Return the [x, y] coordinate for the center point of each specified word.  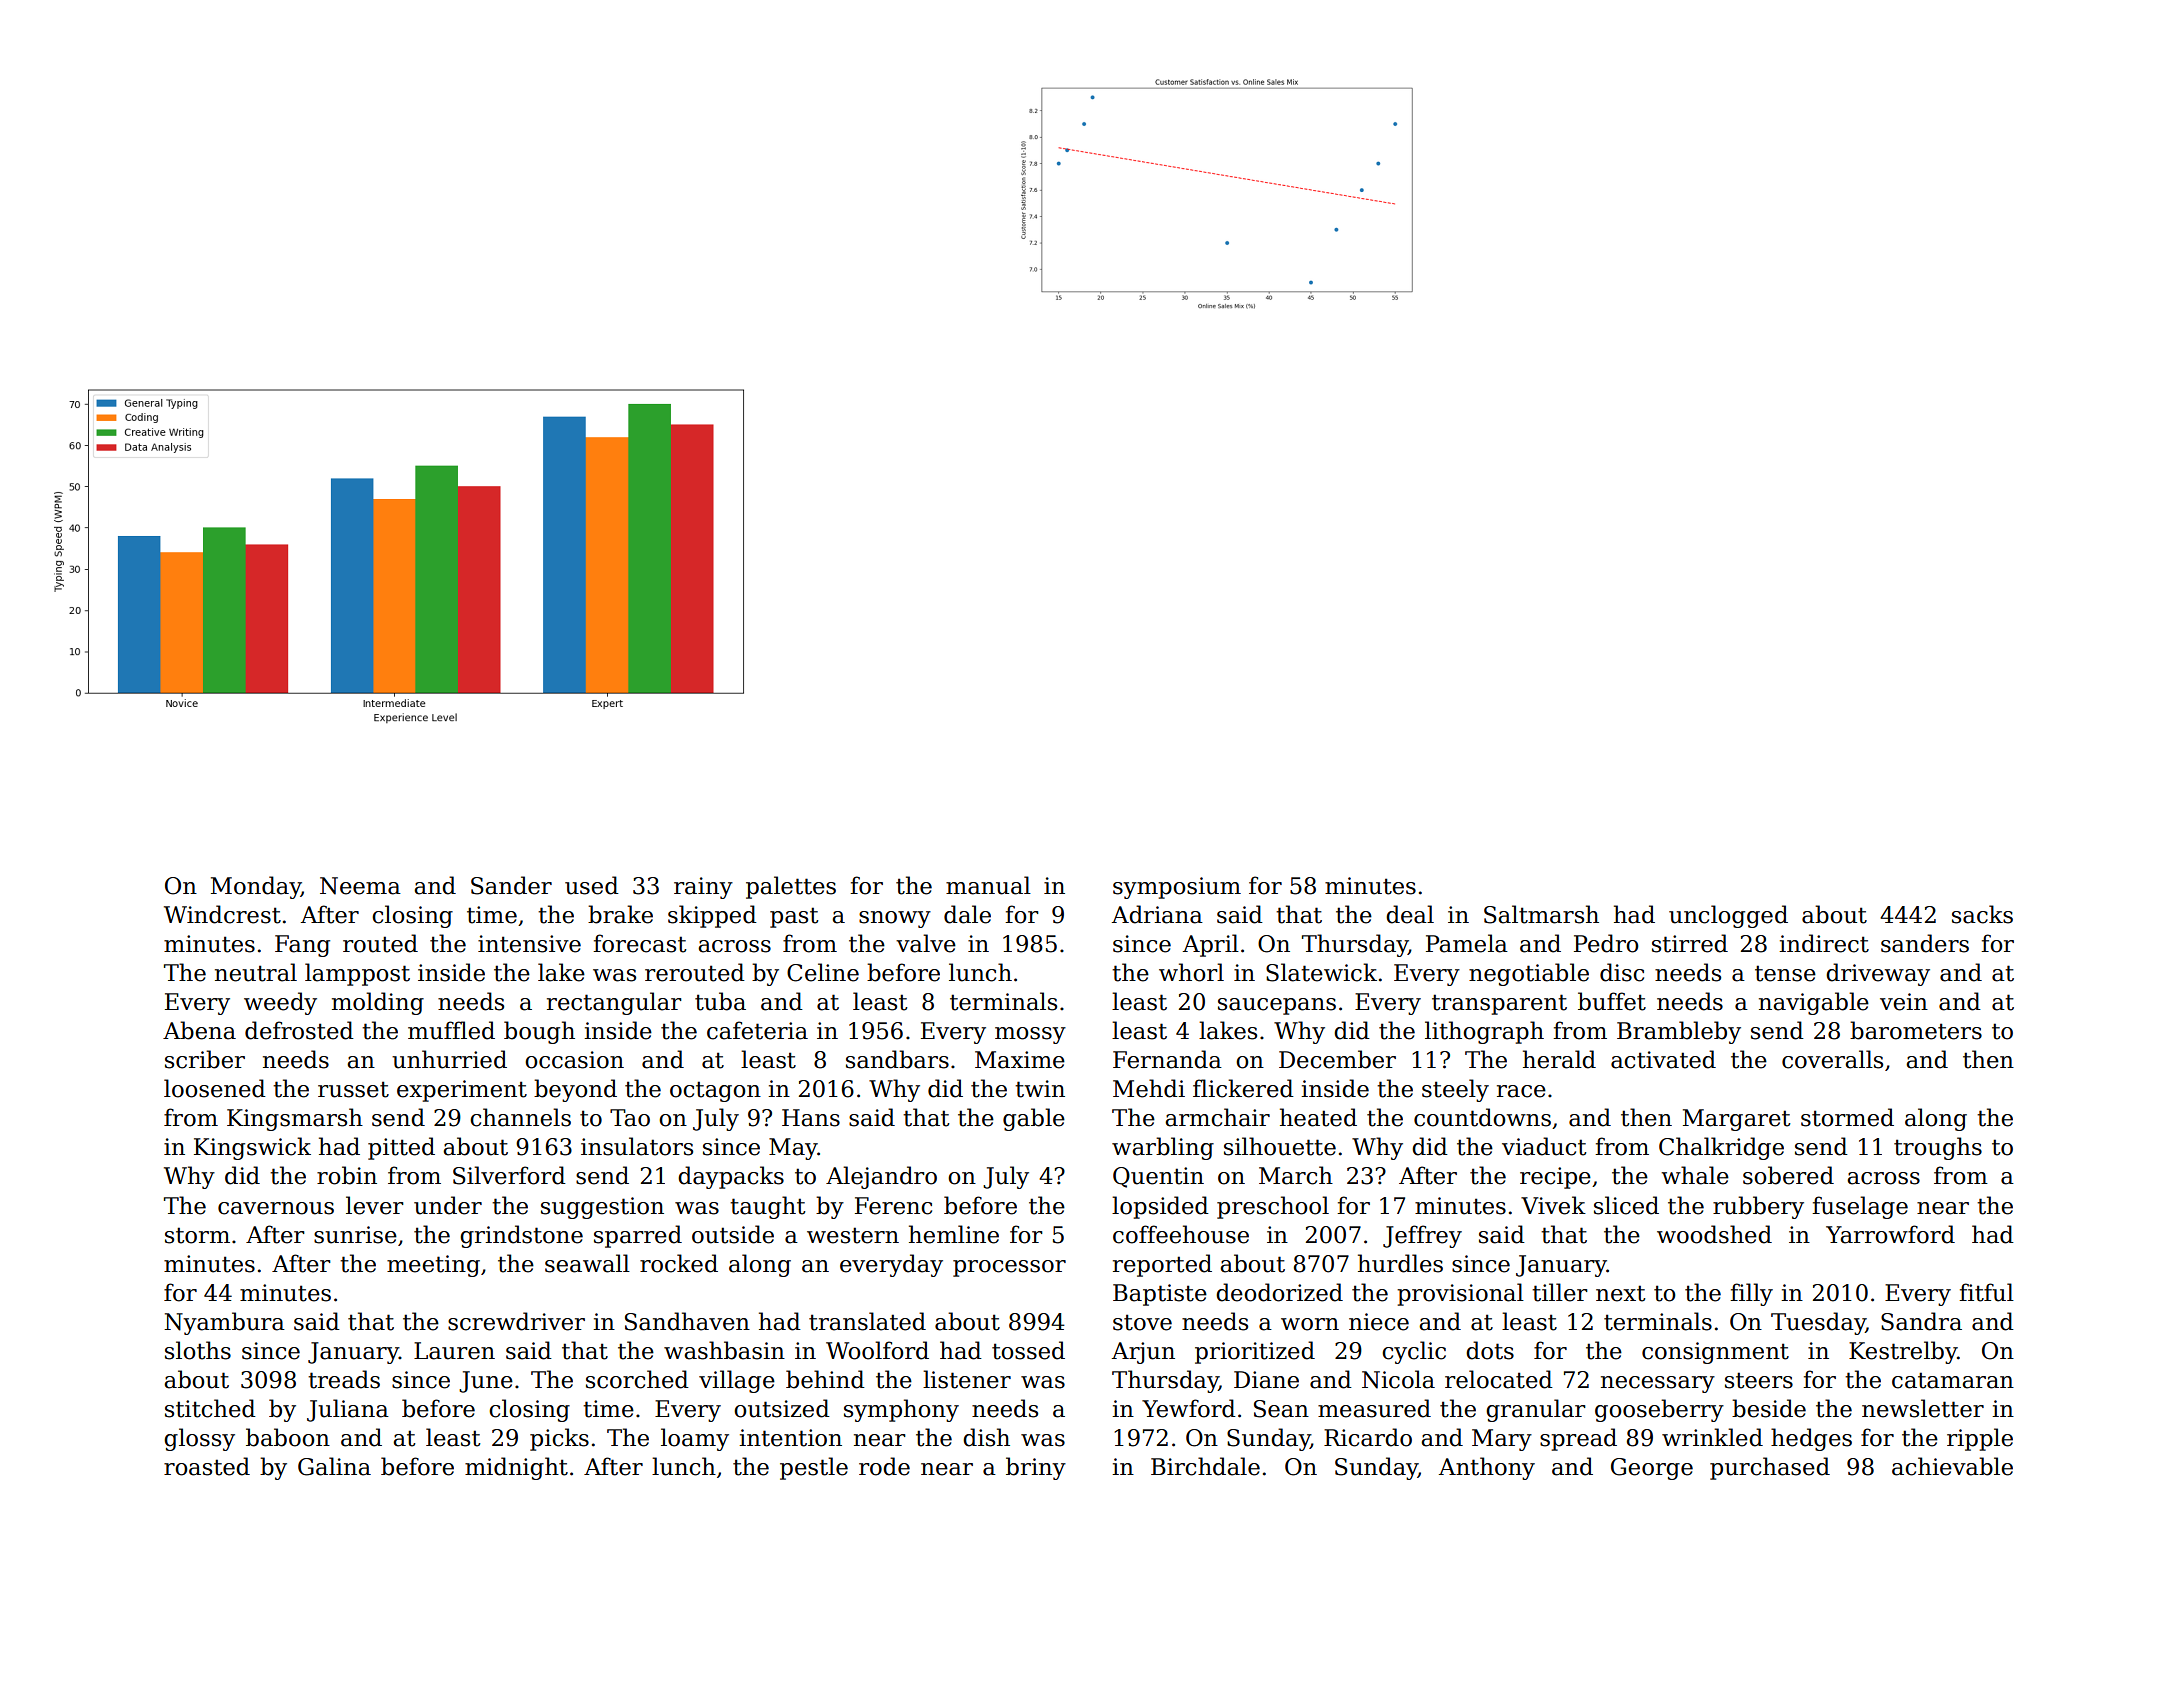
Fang [302, 946]
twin [1040, 1089]
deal [1410, 914]
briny [1036, 1468]
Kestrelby [1903, 1352]
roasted [207, 1466]
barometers [1916, 1030]
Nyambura [224, 1323]
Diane [1266, 1380]
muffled [451, 1030]
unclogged [1728, 916]
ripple [1980, 1439]
